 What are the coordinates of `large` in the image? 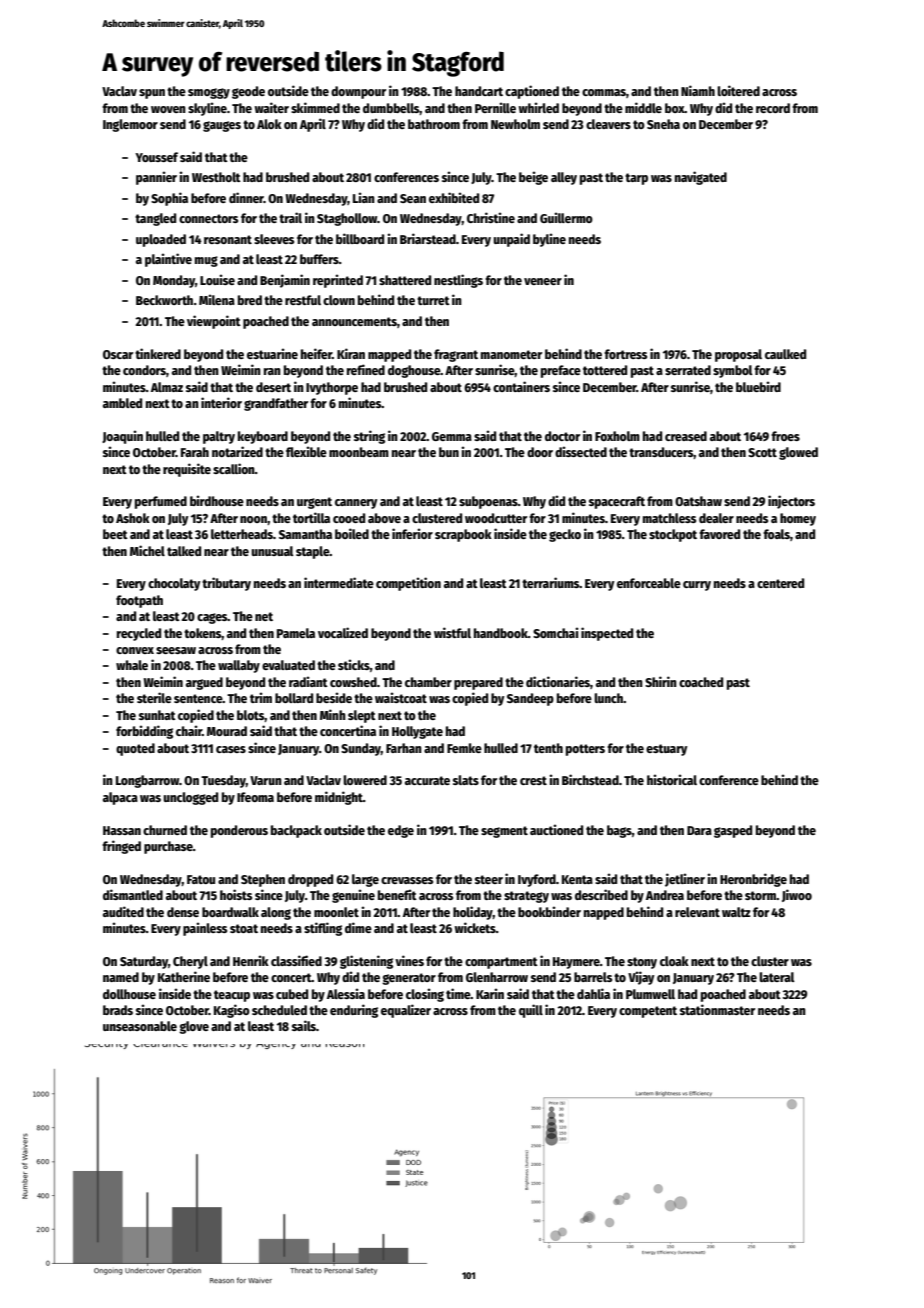 It's located at (365, 880).
